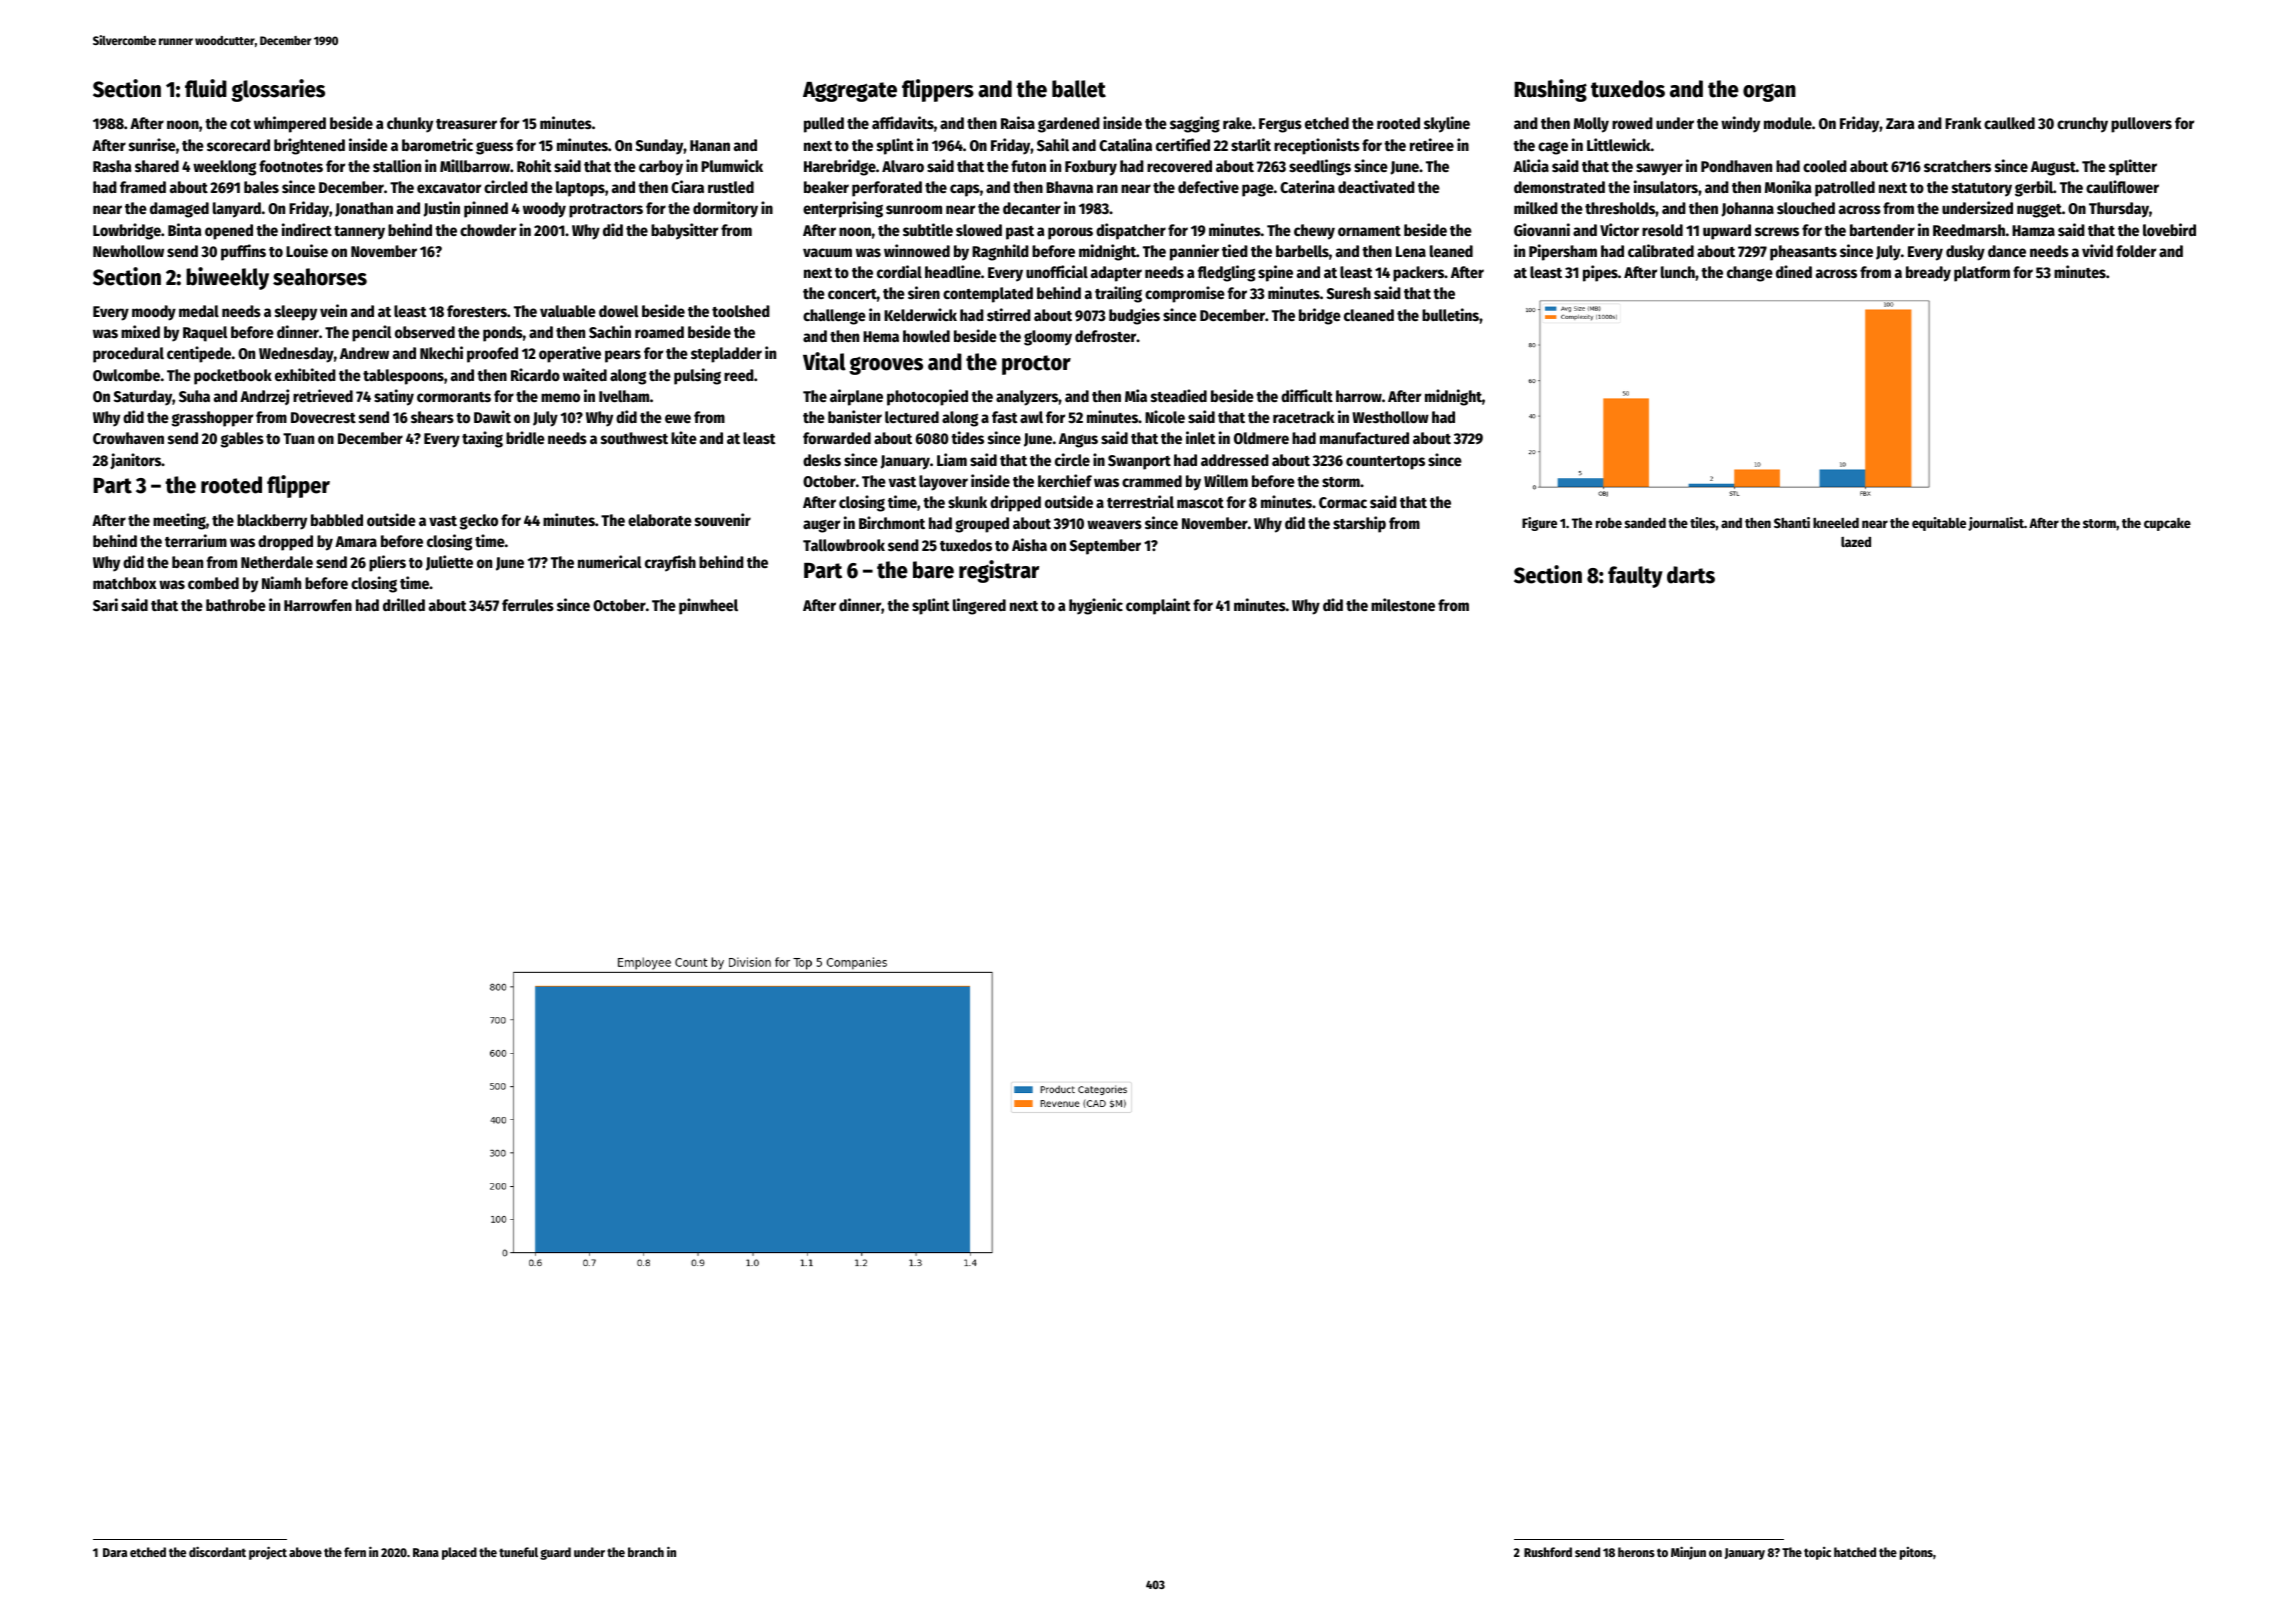  I want to click on milestone, so click(1403, 604).
